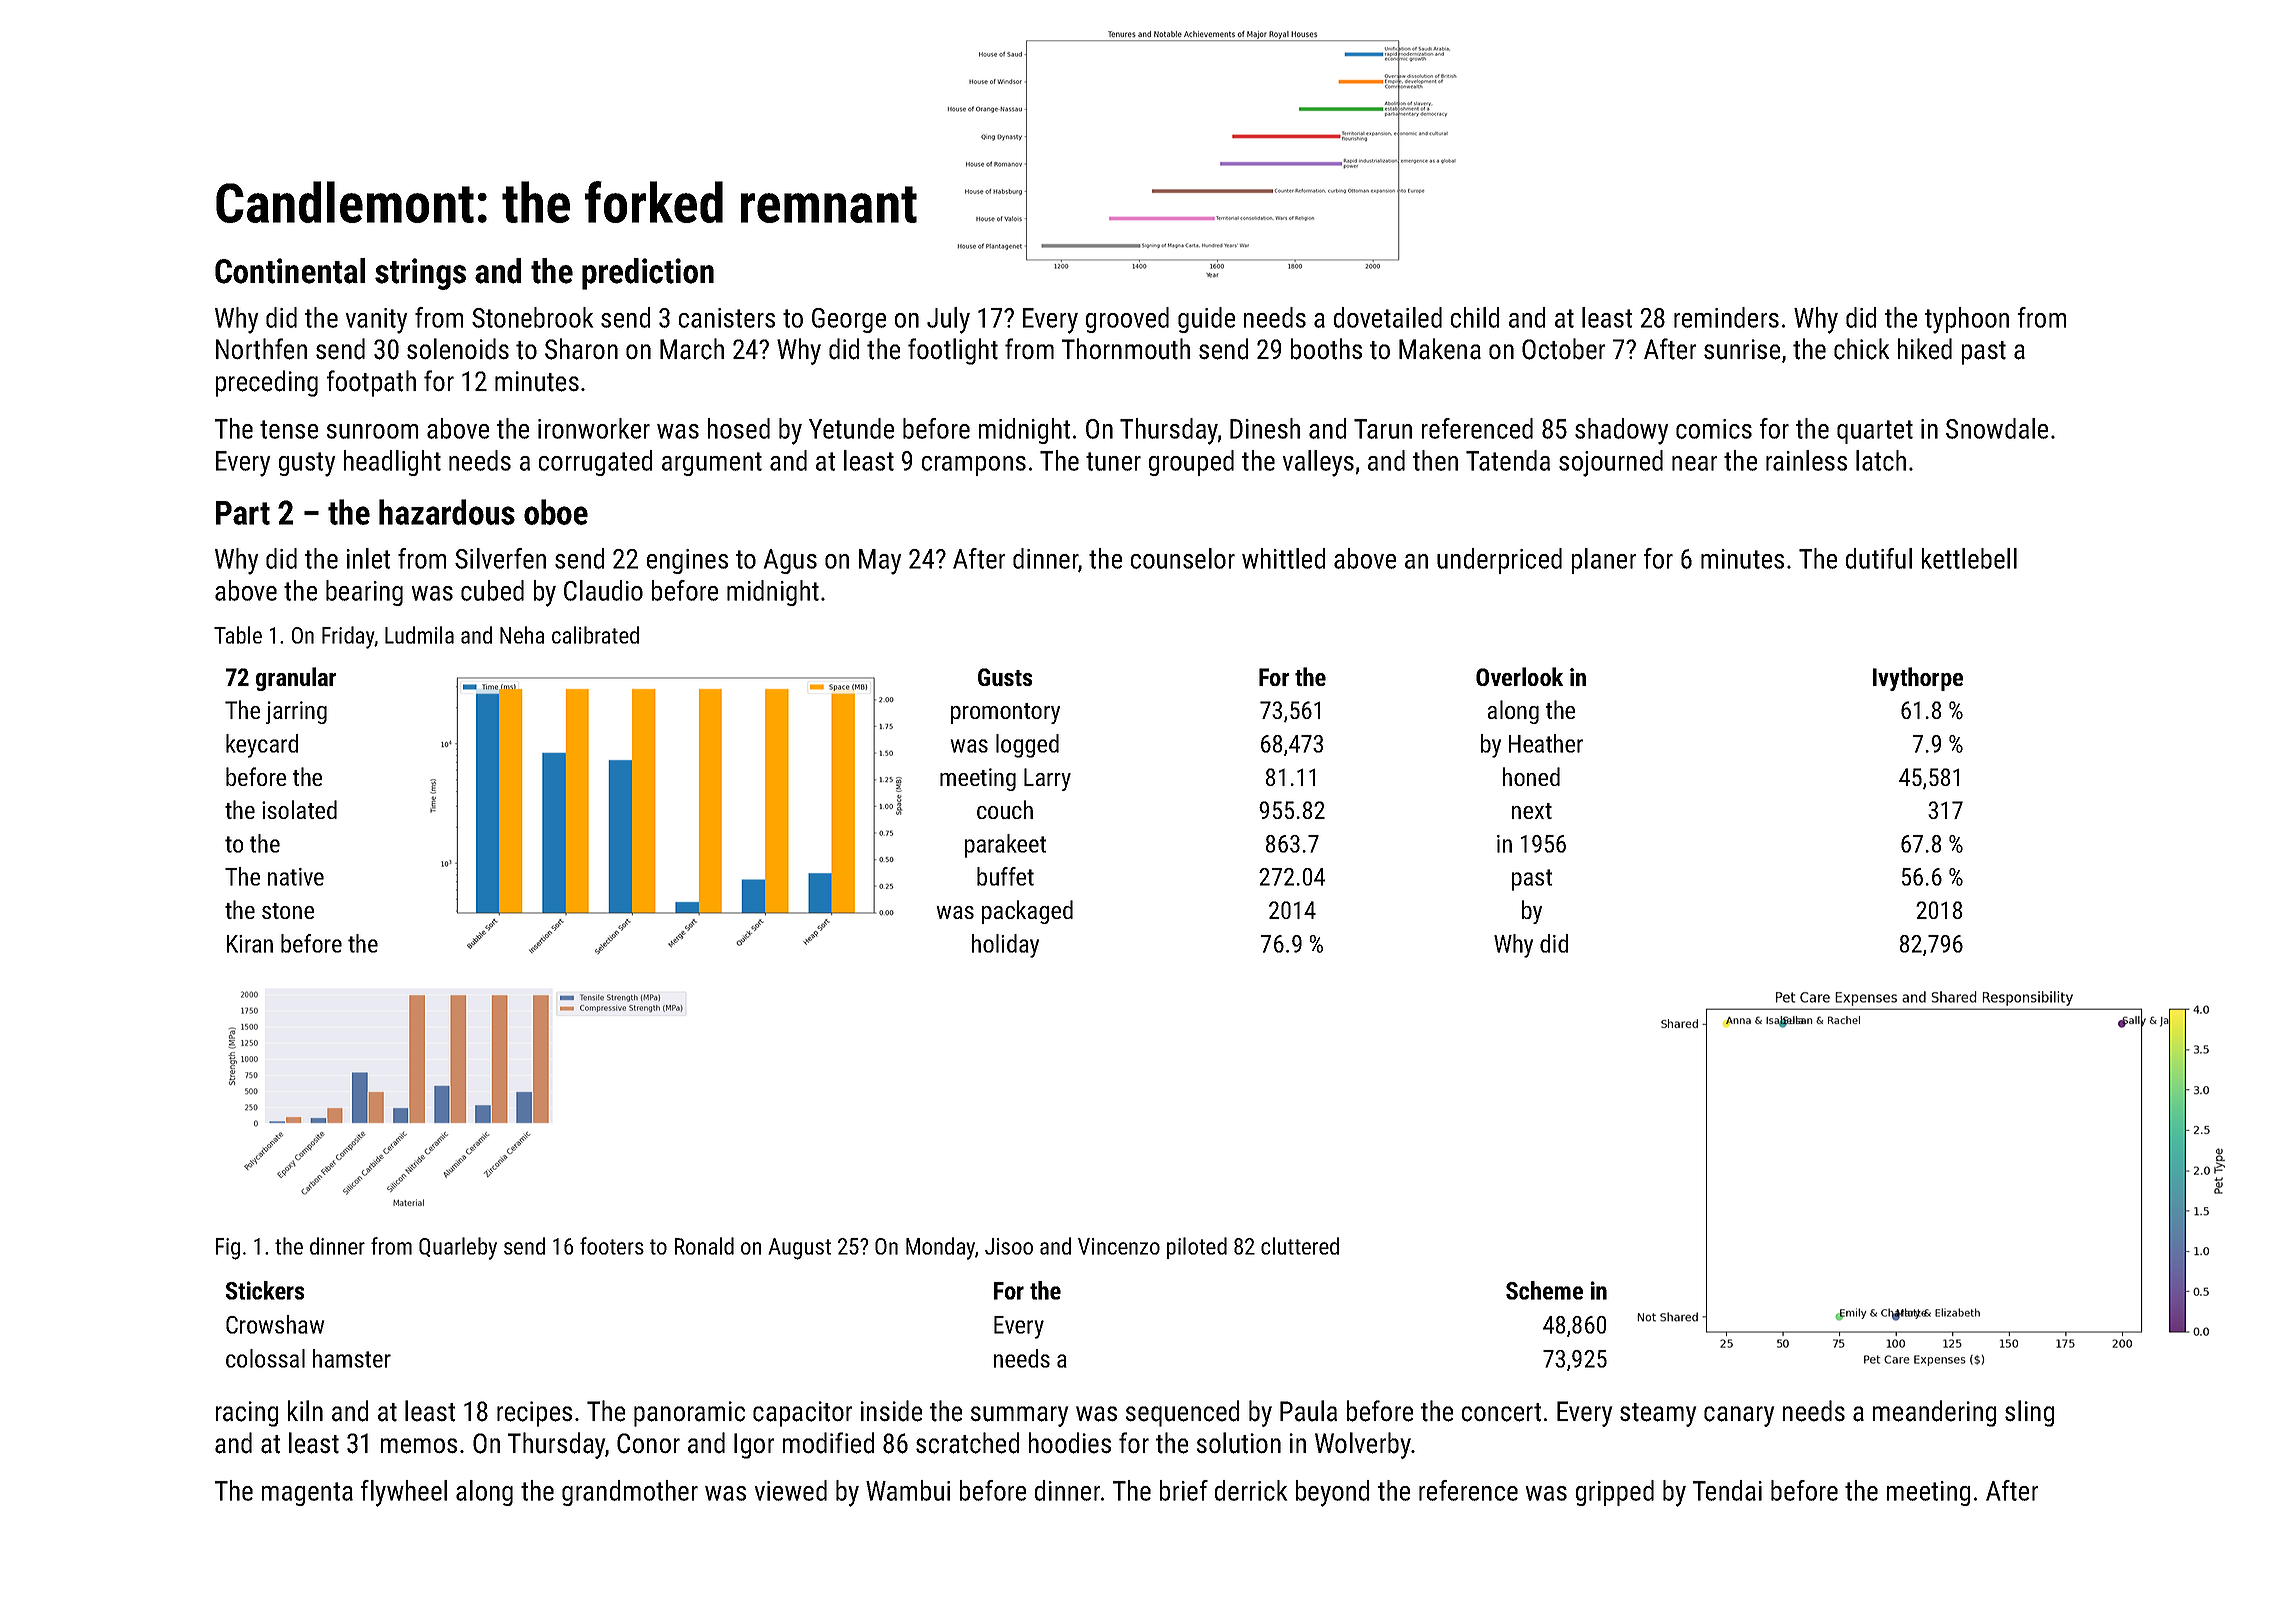 This document has height=1620, width=2292. Describe the element at coordinates (307, 1494) in the document. I see `magenta` at that location.
